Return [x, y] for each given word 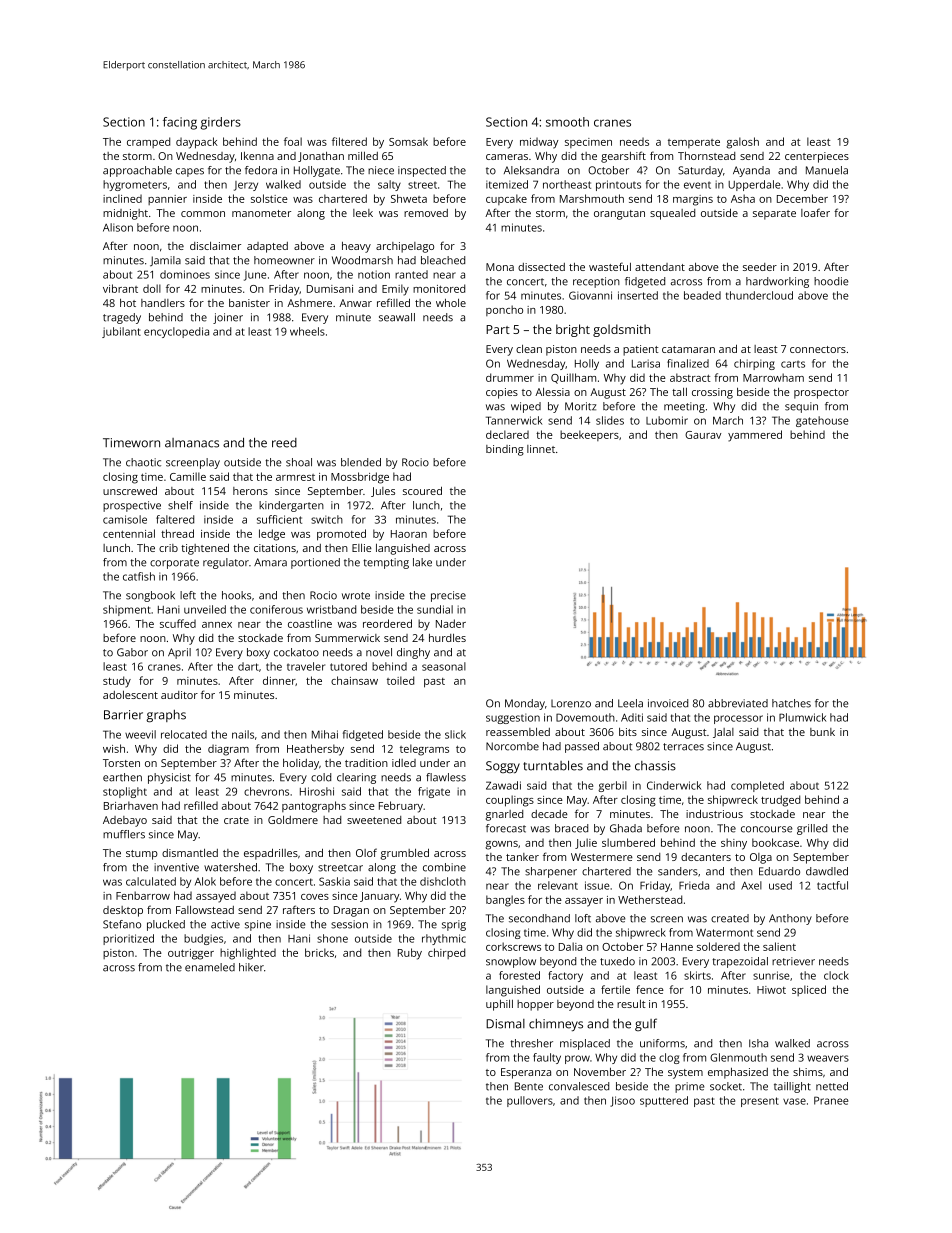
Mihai [325, 734]
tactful [832, 885]
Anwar [355, 303]
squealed [672, 214]
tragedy [122, 318]
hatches [791, 703]
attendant [660, 267]
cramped [148, 142]
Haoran [409, 534]
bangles [505, 901]
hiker [251, 967]
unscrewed [130, 491]
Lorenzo [571, 704]
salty [389, 185]
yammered [755, 436]
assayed [216, 897]
